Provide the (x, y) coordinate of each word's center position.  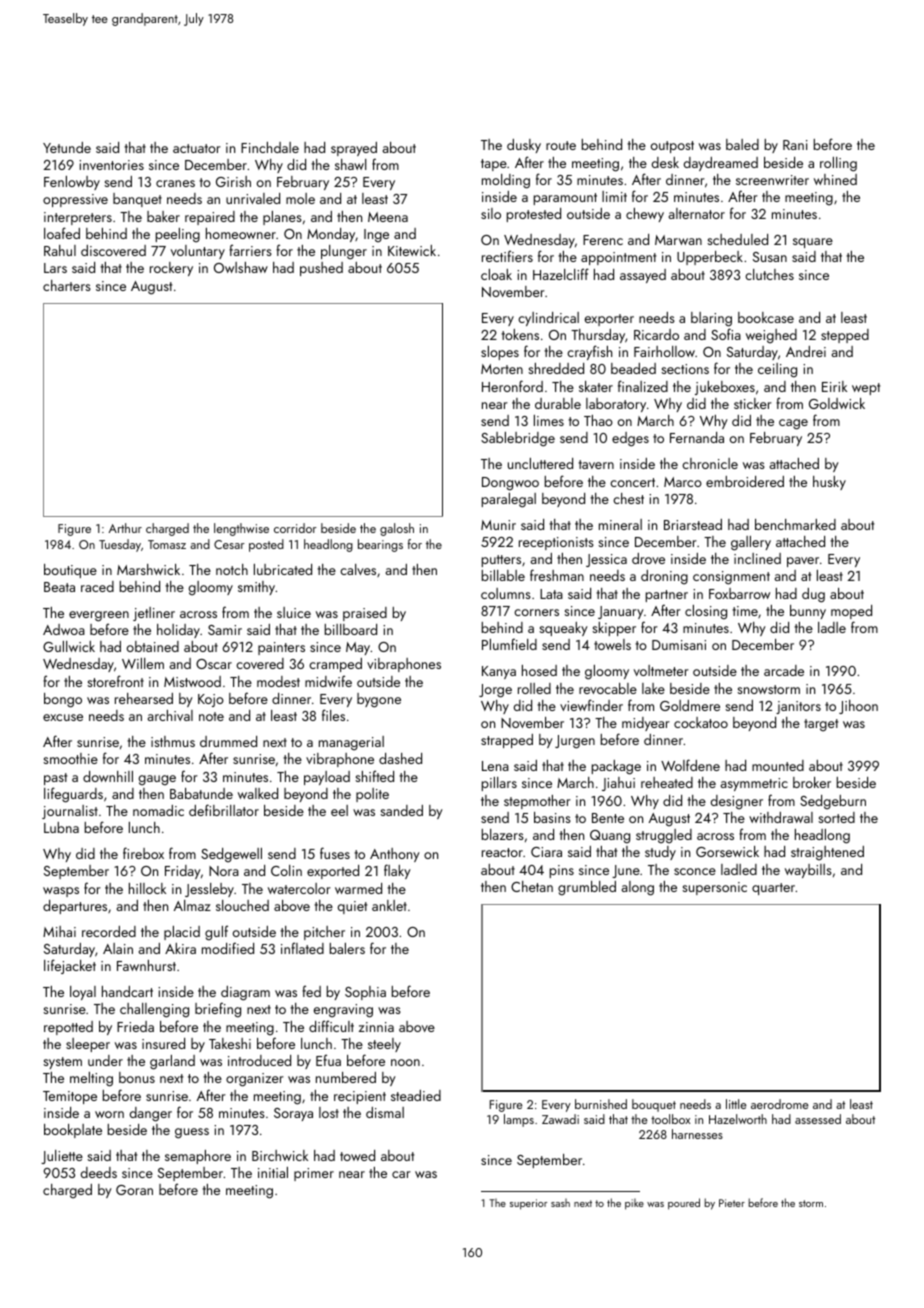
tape (494, 165)
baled (742, 144)
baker (163, 216)
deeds (99, 1172)
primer (314, 1174)
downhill (108, 776)
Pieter (732, 1203)
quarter (774, 889)
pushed (321, 269)
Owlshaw (241, 267)
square (813, 243)
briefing (218, 1010)
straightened (827, 853)
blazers (503, 834)
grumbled (587, 888)
